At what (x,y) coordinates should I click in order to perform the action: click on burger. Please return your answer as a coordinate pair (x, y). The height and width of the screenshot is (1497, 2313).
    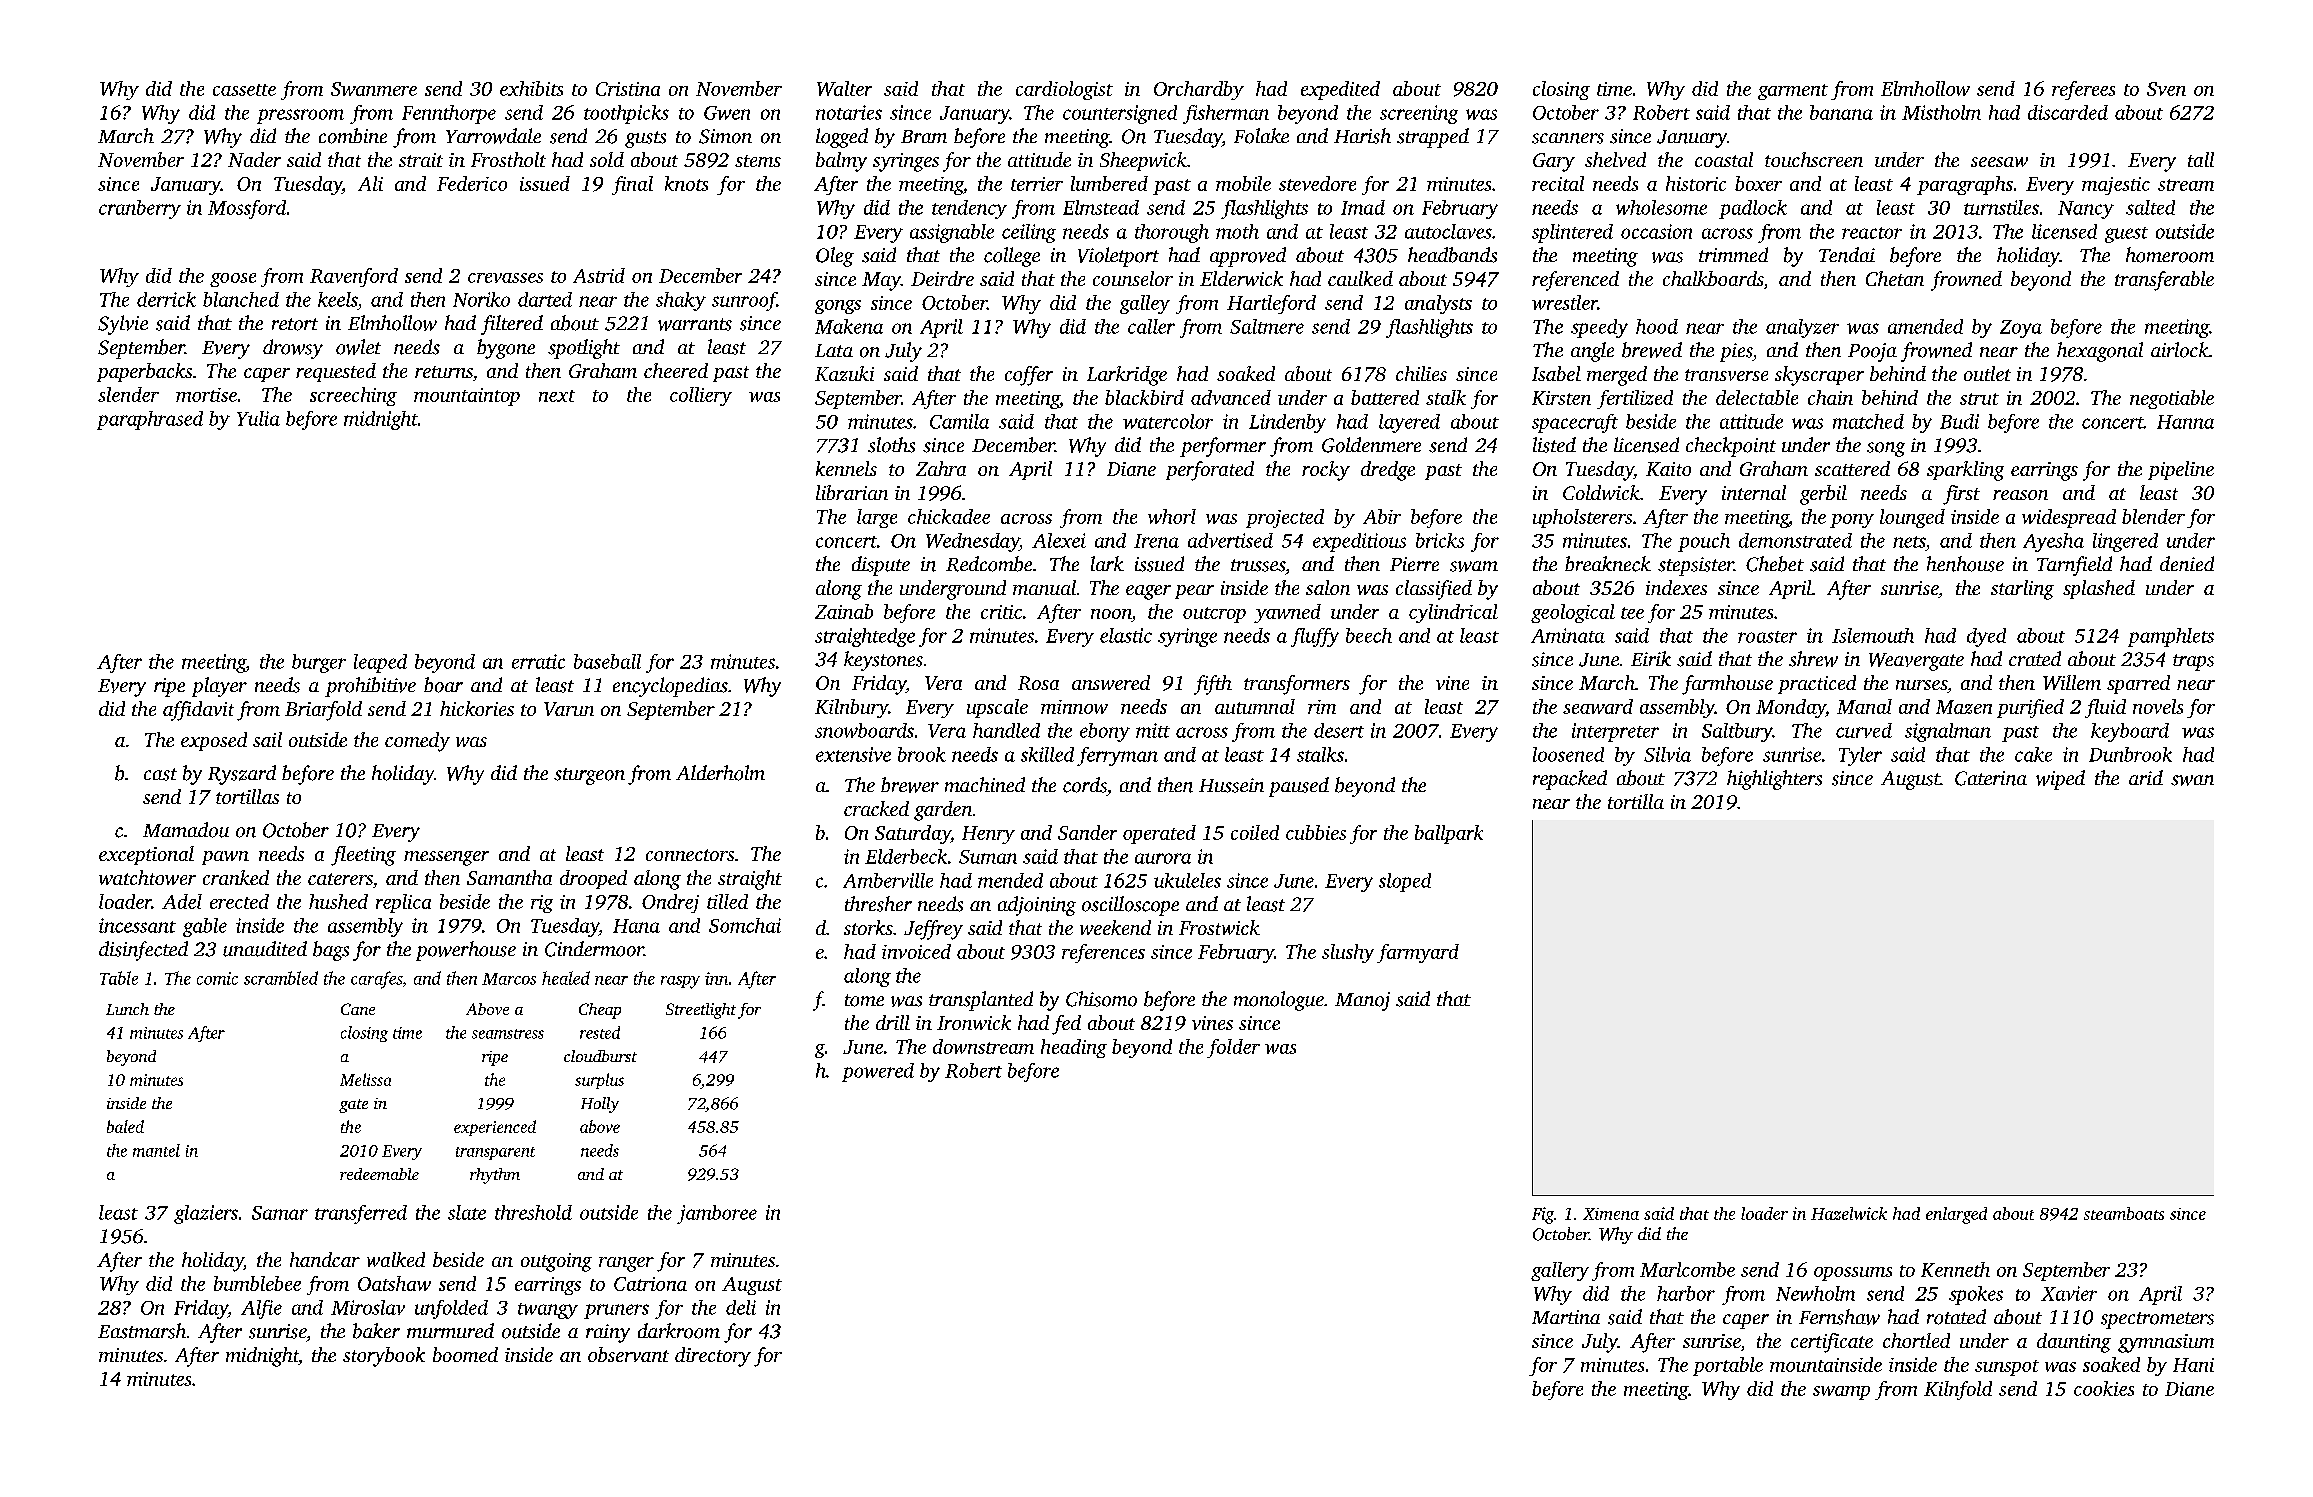
    Looking at the image, I should click on (319, 663).
